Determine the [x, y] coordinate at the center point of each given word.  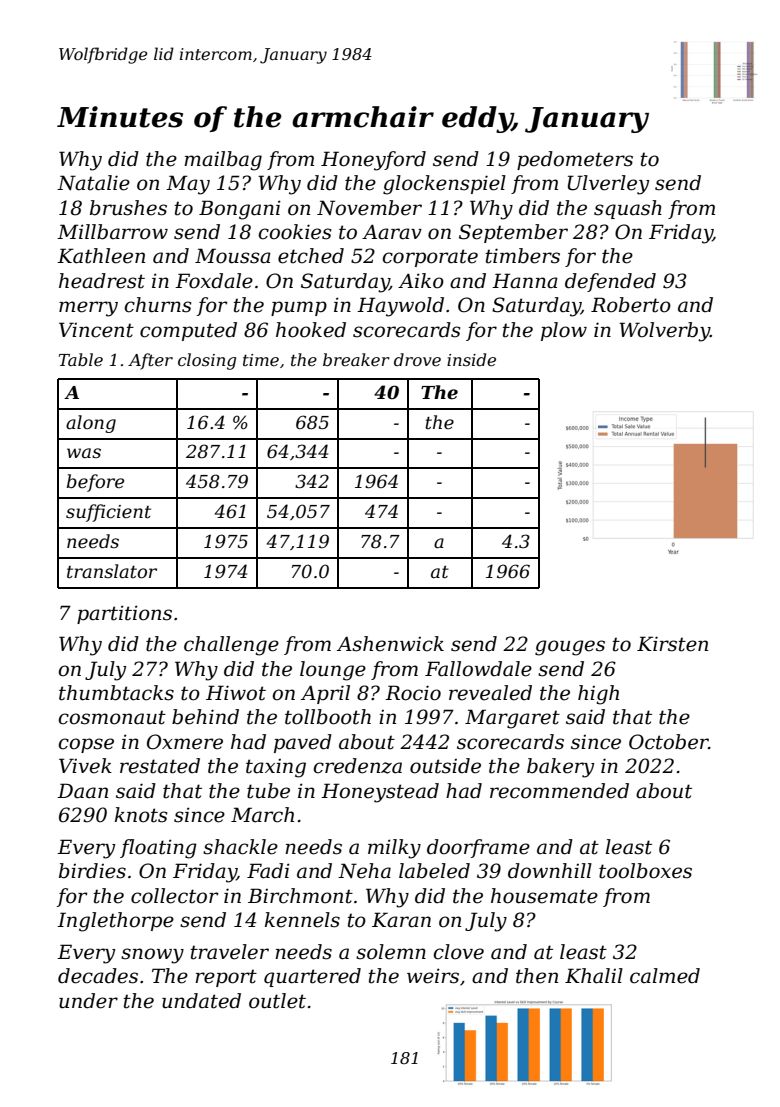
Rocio [413, 693]
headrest [102, 281]
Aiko [421, 281]
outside [445, 766]
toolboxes [645, 871]
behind [205, 717]
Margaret [512, 719]
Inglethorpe [115, 922]
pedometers [575, 160]
